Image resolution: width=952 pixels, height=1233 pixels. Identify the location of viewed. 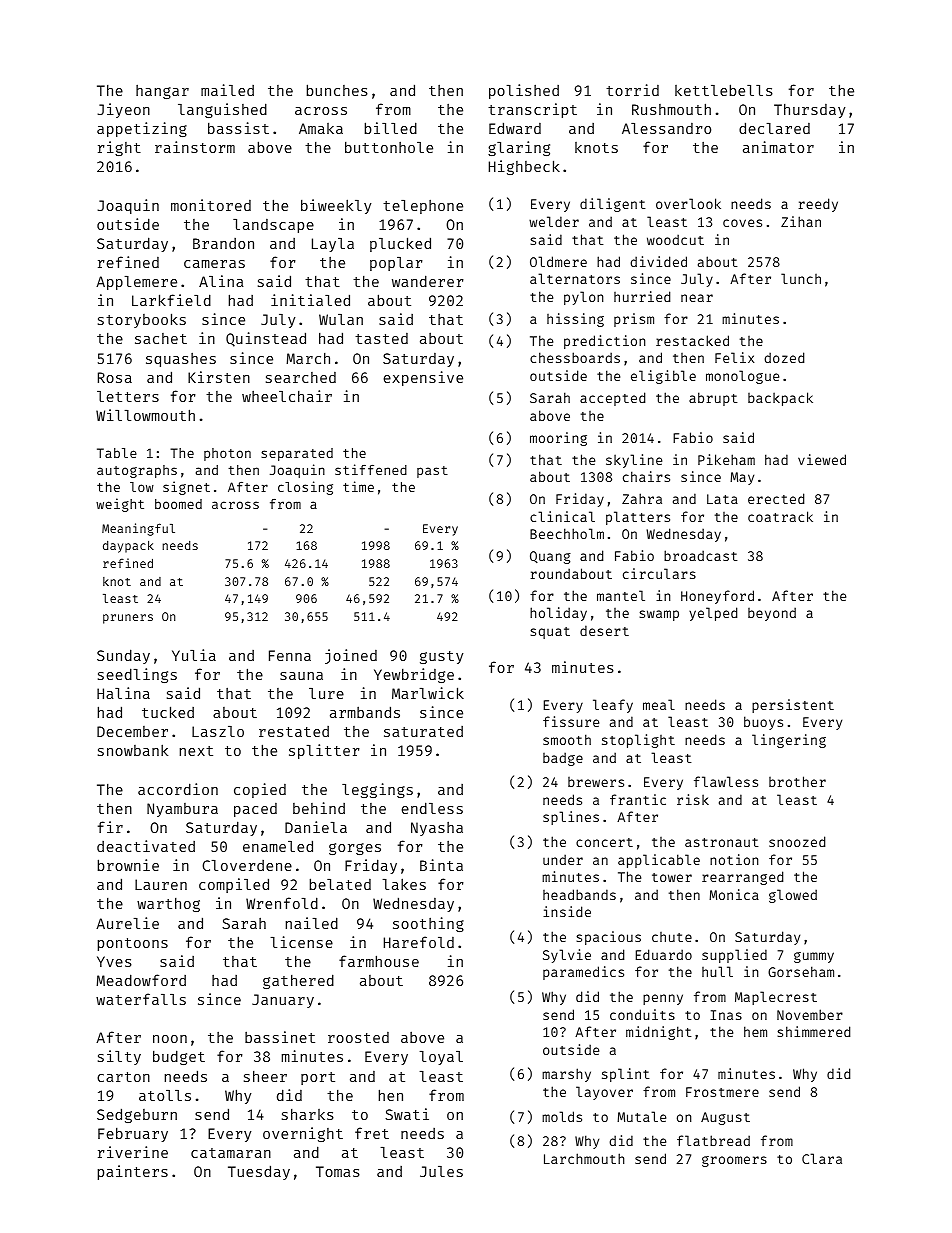
(822, 459).
